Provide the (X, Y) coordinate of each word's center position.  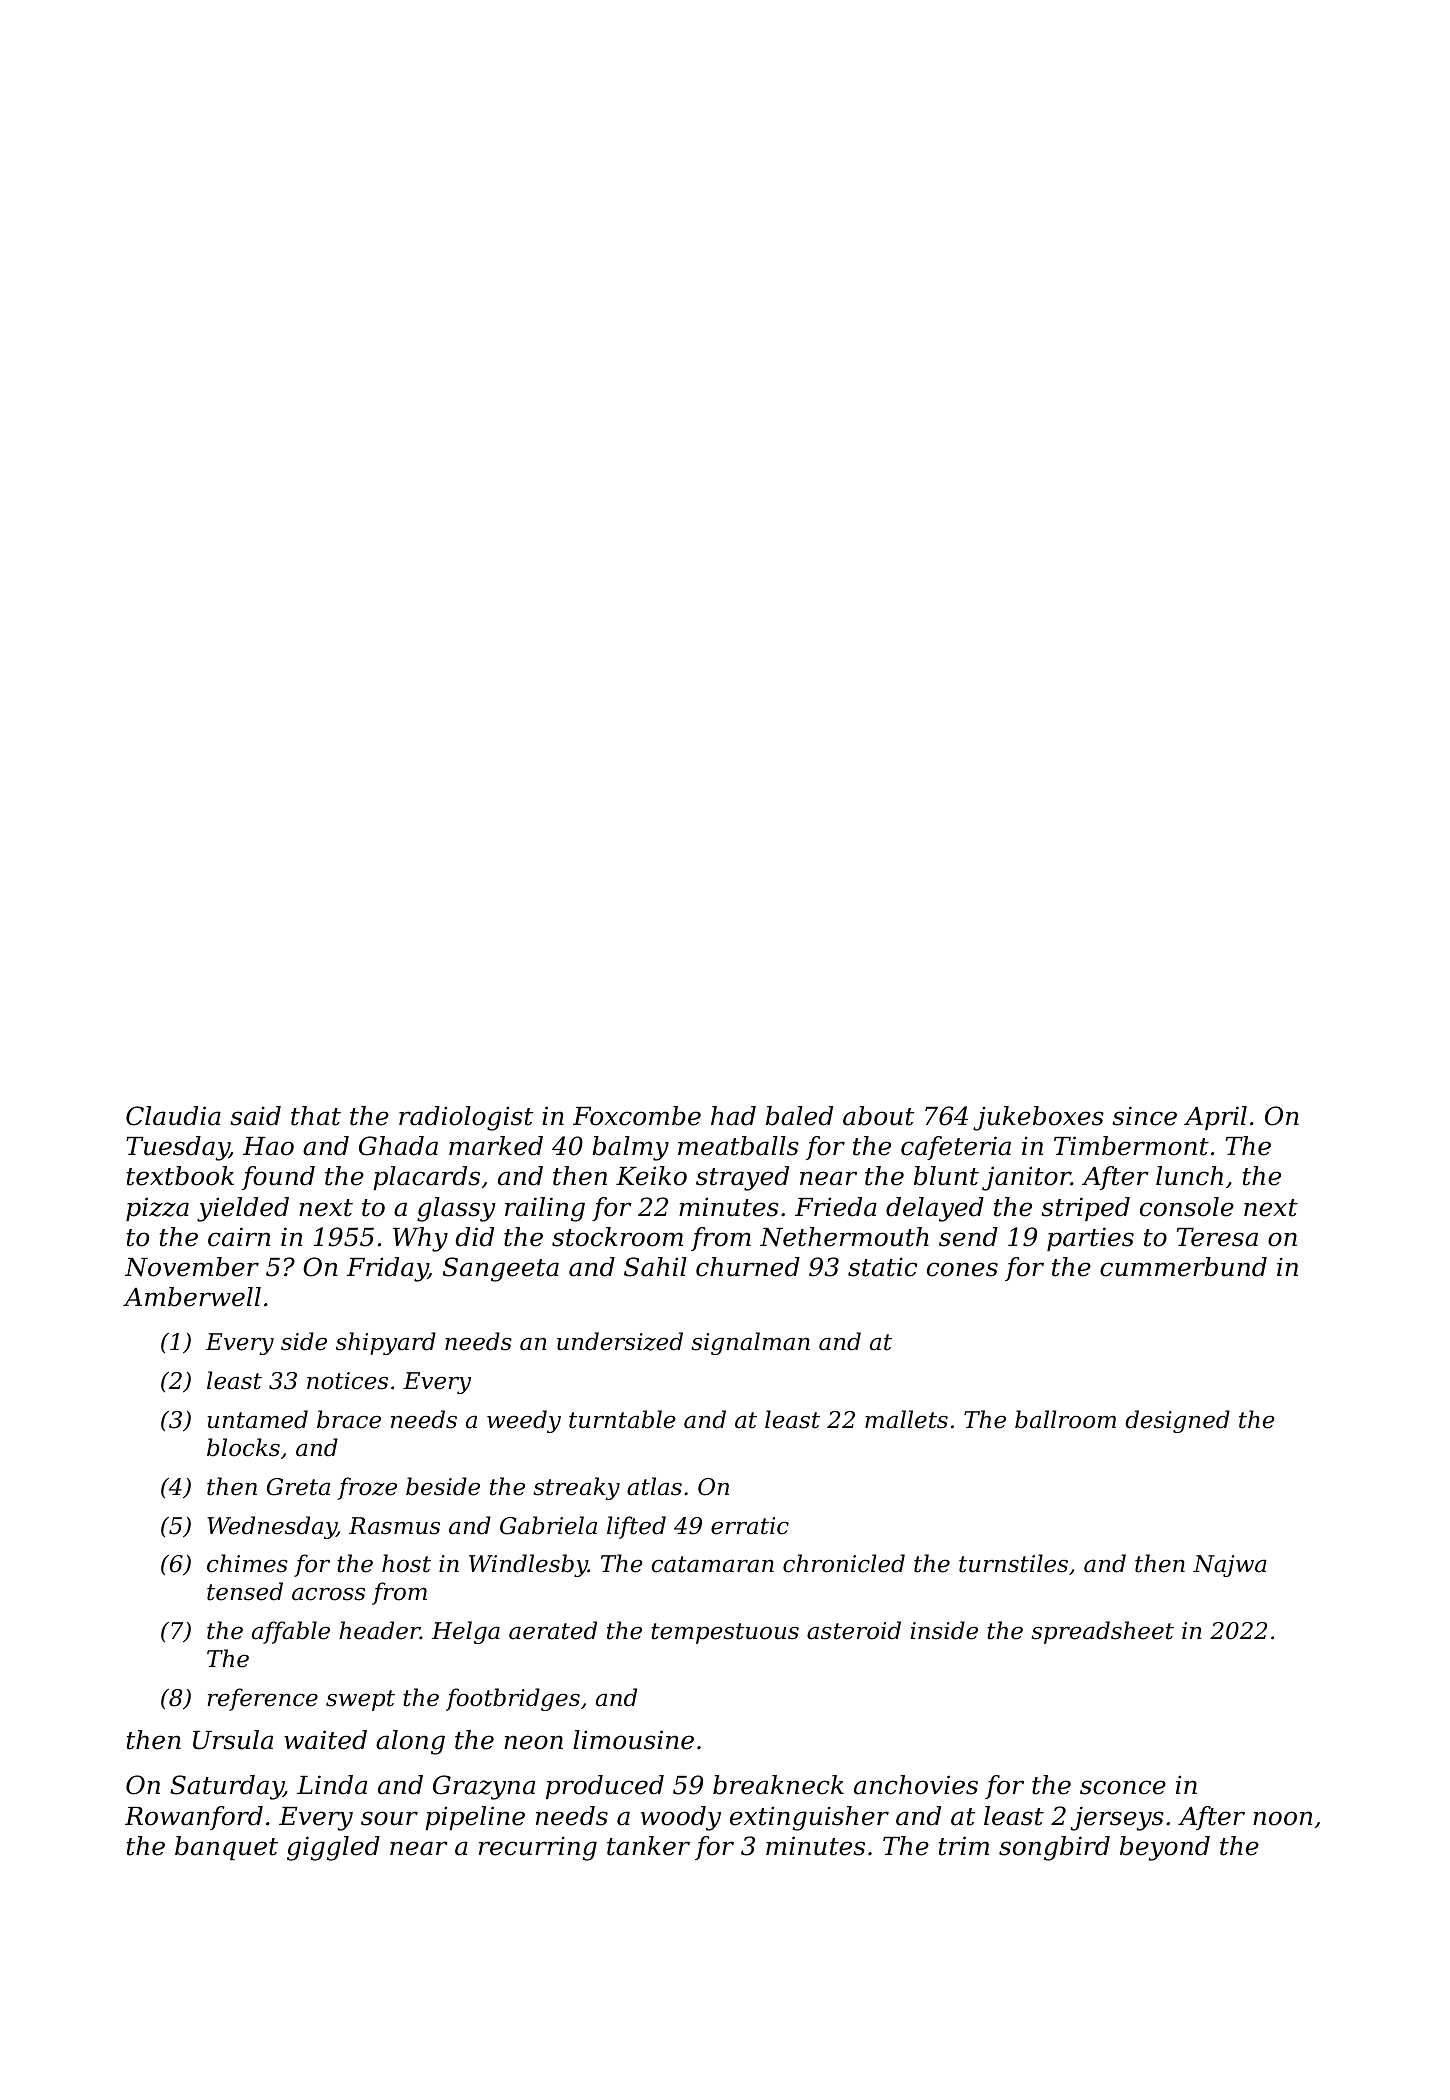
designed (1177, 1421)
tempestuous (725, 1633)
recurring (538, 1848)
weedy (524, 1421)
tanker (648, 1846)
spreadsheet (1102, 1632)
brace (349, 1419)
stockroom (617, 1237)
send (968, 1237)
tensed (245, 1591)
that (316, 1116)
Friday (387, 1269)
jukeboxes (1038, 1118)
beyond (1165, 1848)
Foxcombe (637, 1116)
